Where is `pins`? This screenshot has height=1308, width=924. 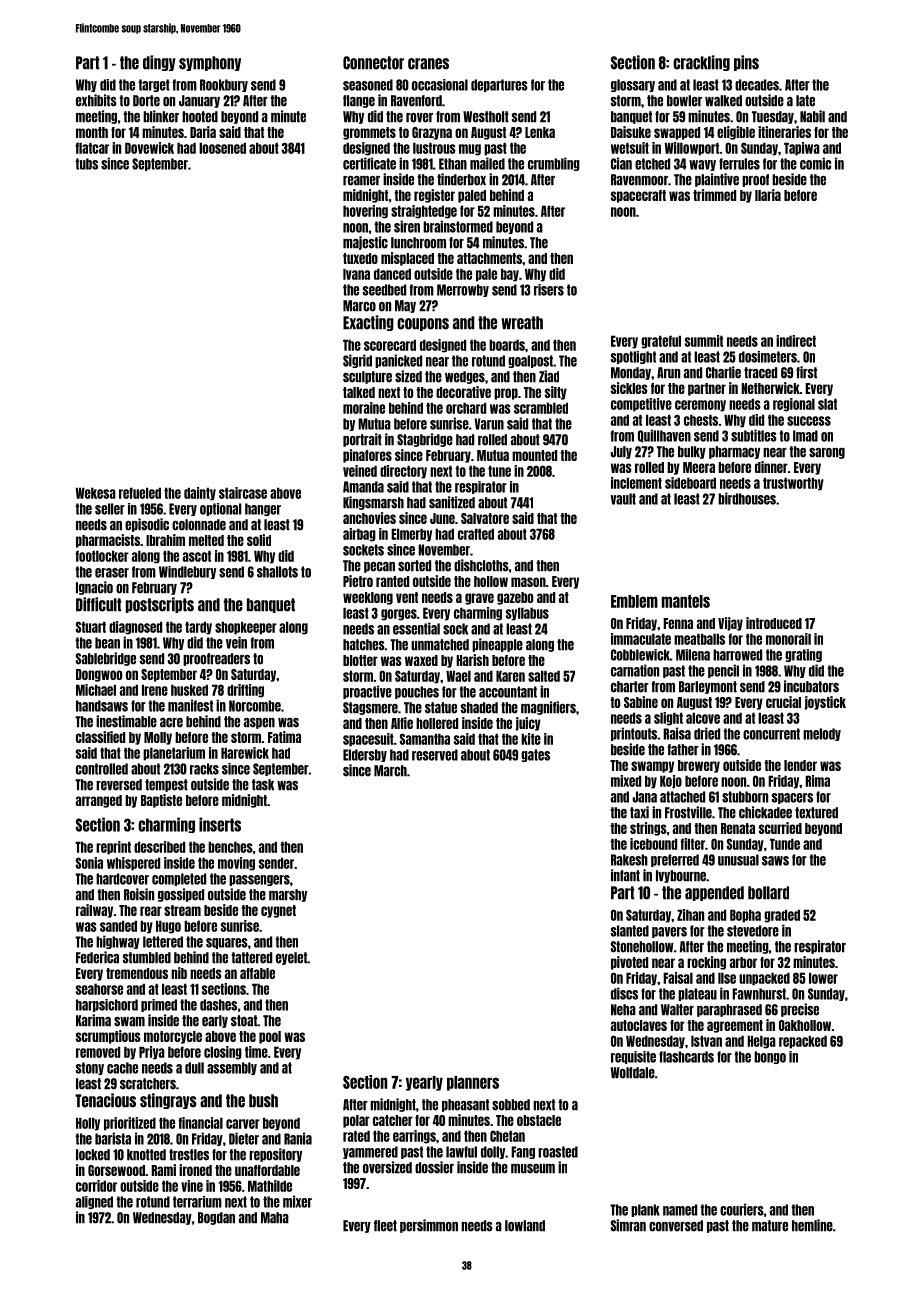
pins is located at coordinates (746, 63).
